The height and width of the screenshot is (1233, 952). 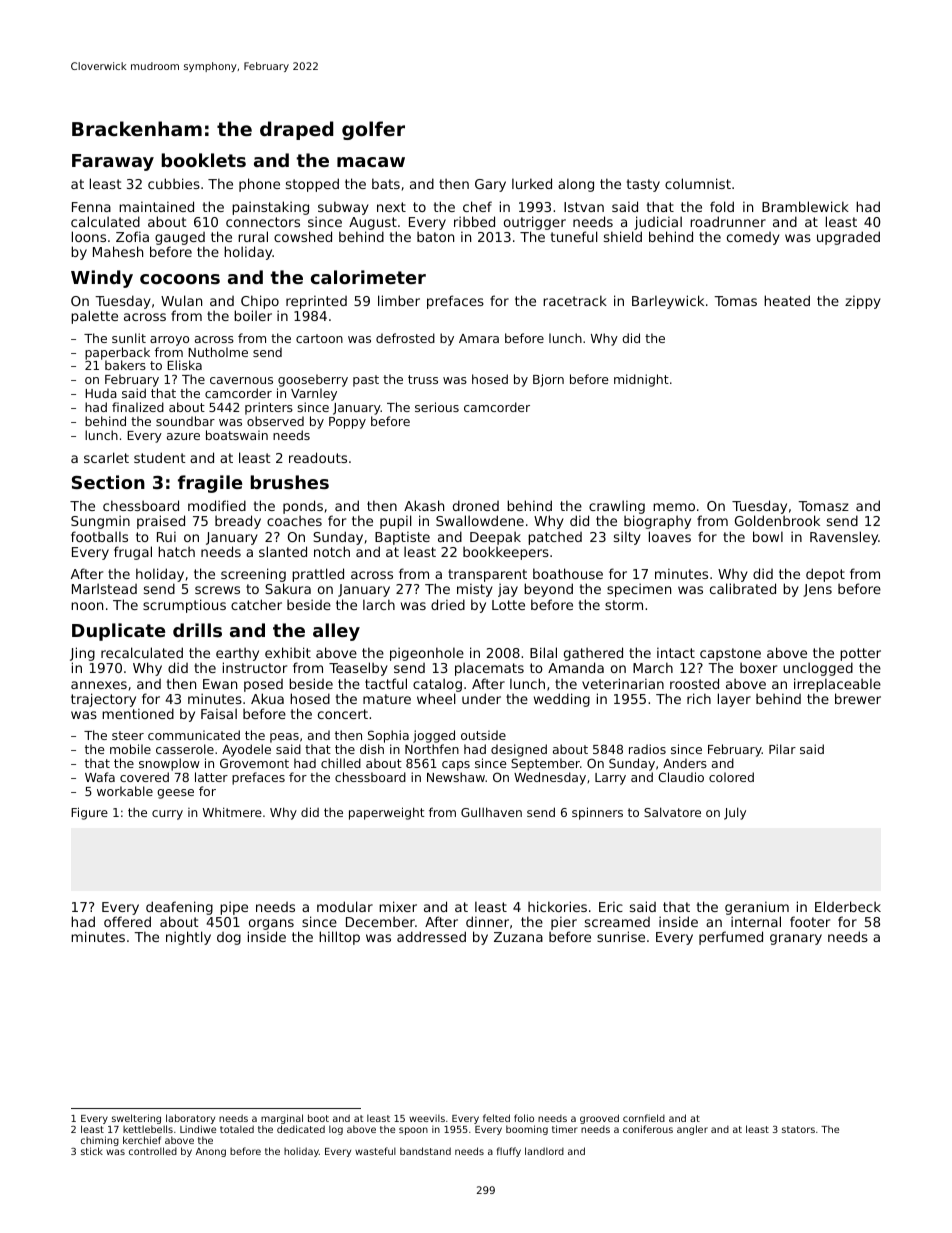 I want to click on loons, so click(x=89, y=236).
